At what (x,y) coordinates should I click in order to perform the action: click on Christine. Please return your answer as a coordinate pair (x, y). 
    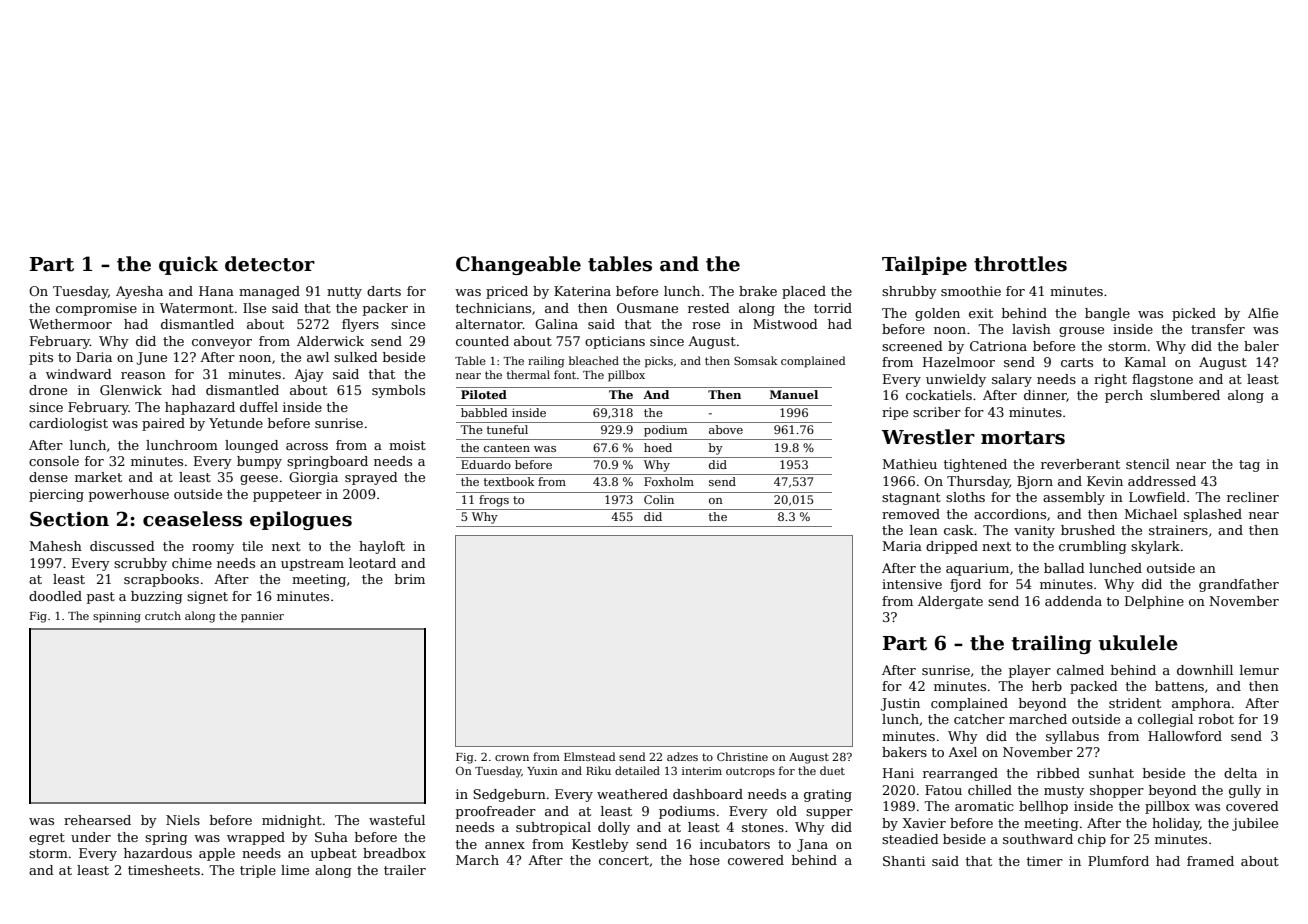
    Looking at the image, I should click on (742, 756).
